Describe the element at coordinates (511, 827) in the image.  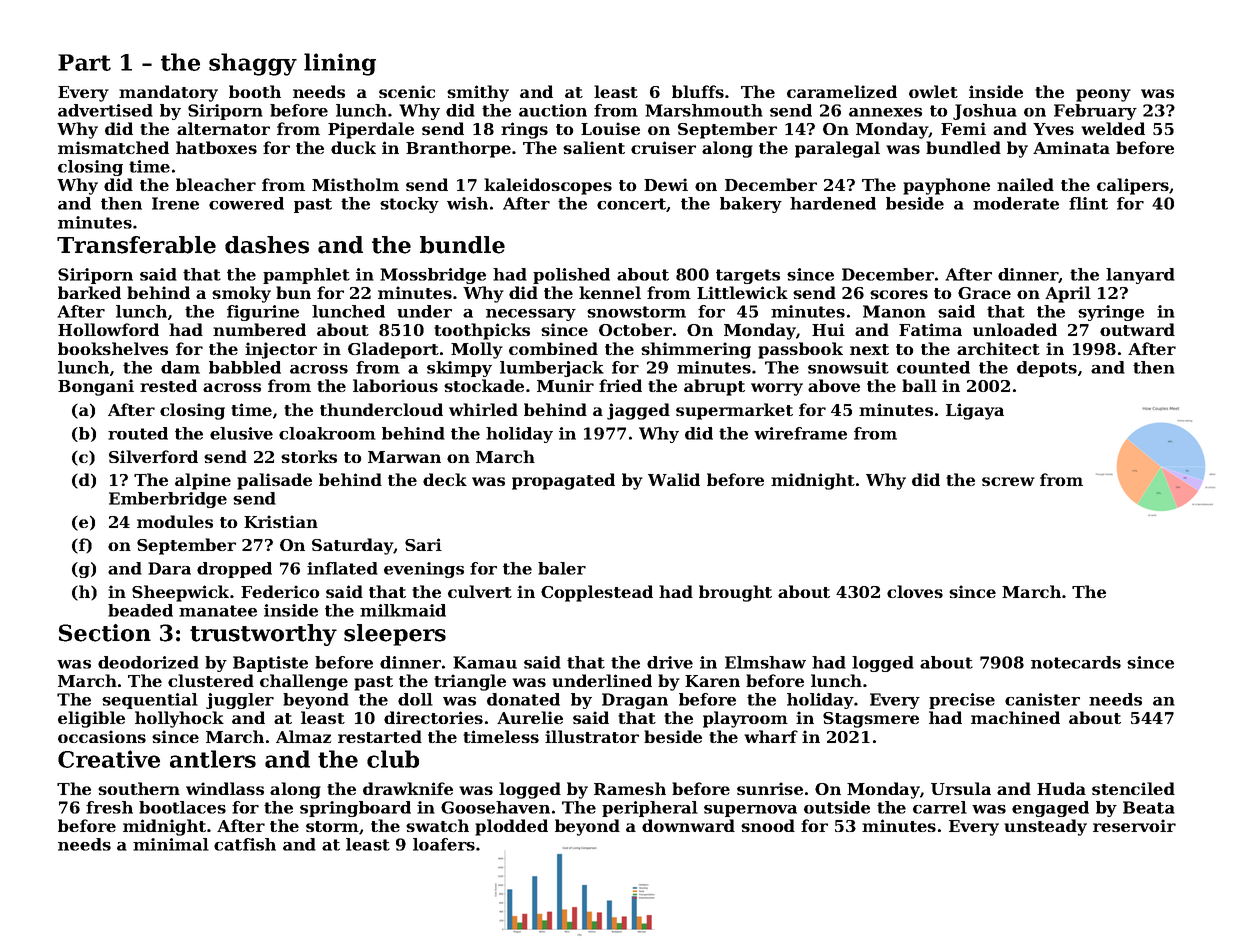
I see `plodded` at that location.
